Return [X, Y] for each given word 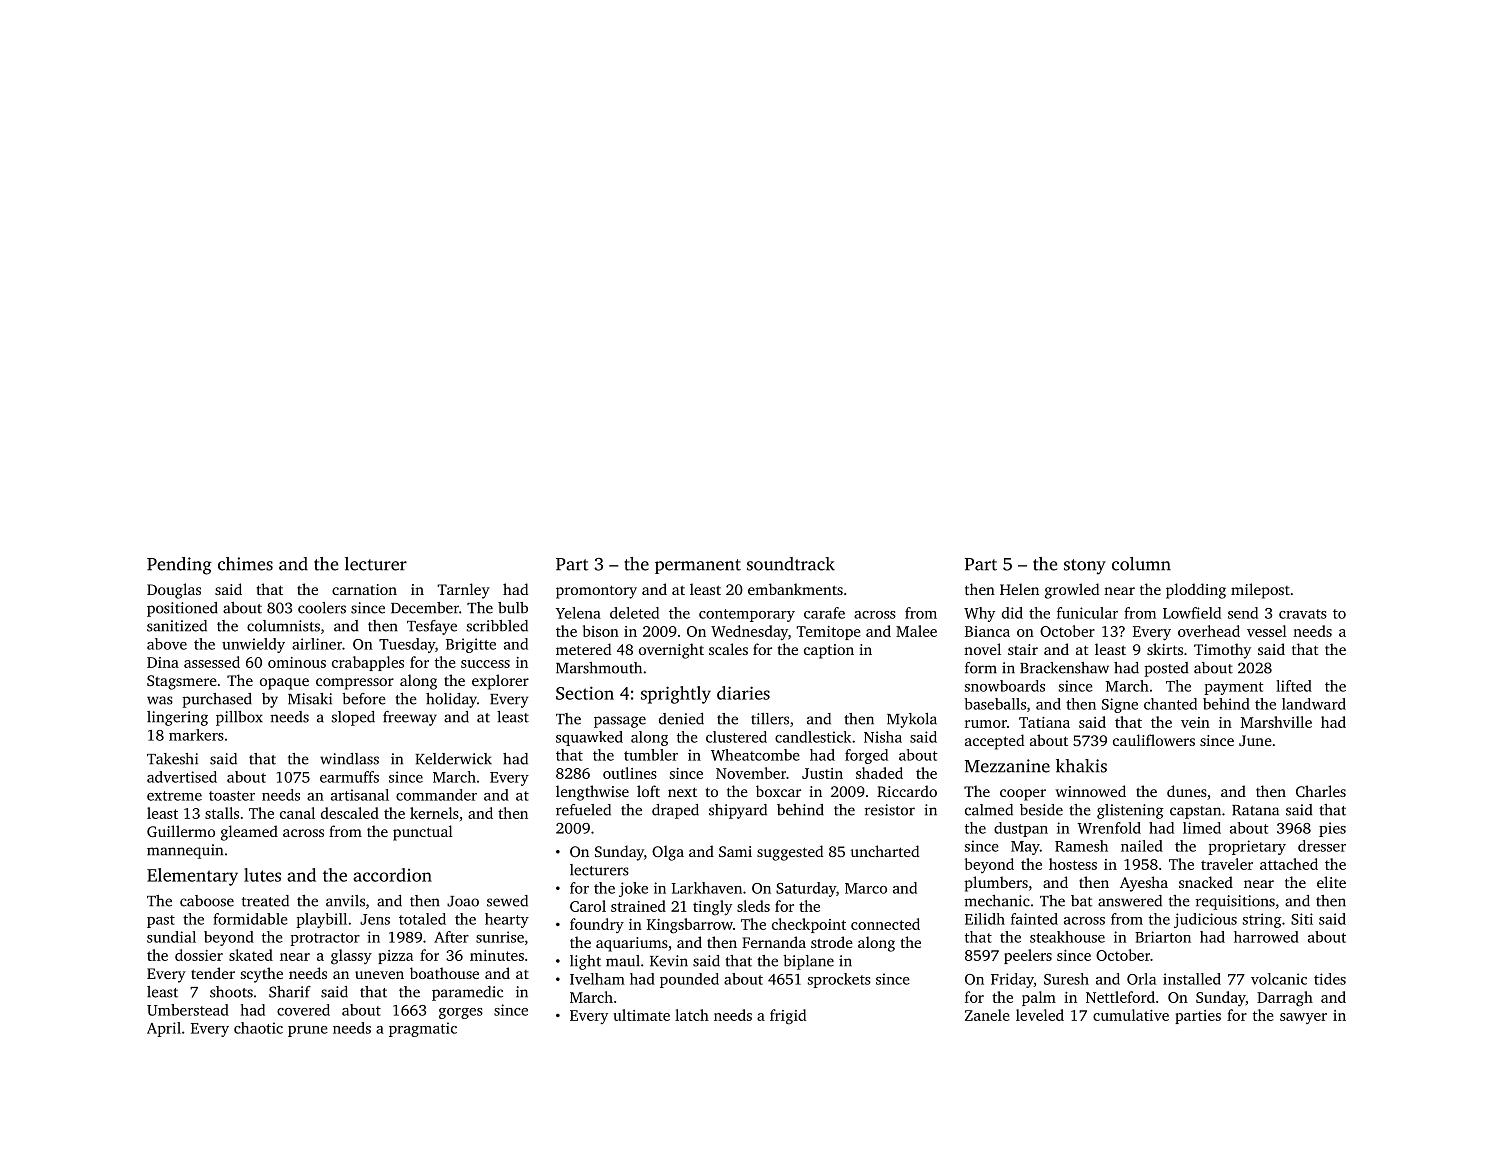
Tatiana [1044, 722]
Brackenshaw [1064, 668]
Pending [179, 566]
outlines [630, 773]
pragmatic [423, 1029]
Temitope [828, 633]
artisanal [360, 795]
